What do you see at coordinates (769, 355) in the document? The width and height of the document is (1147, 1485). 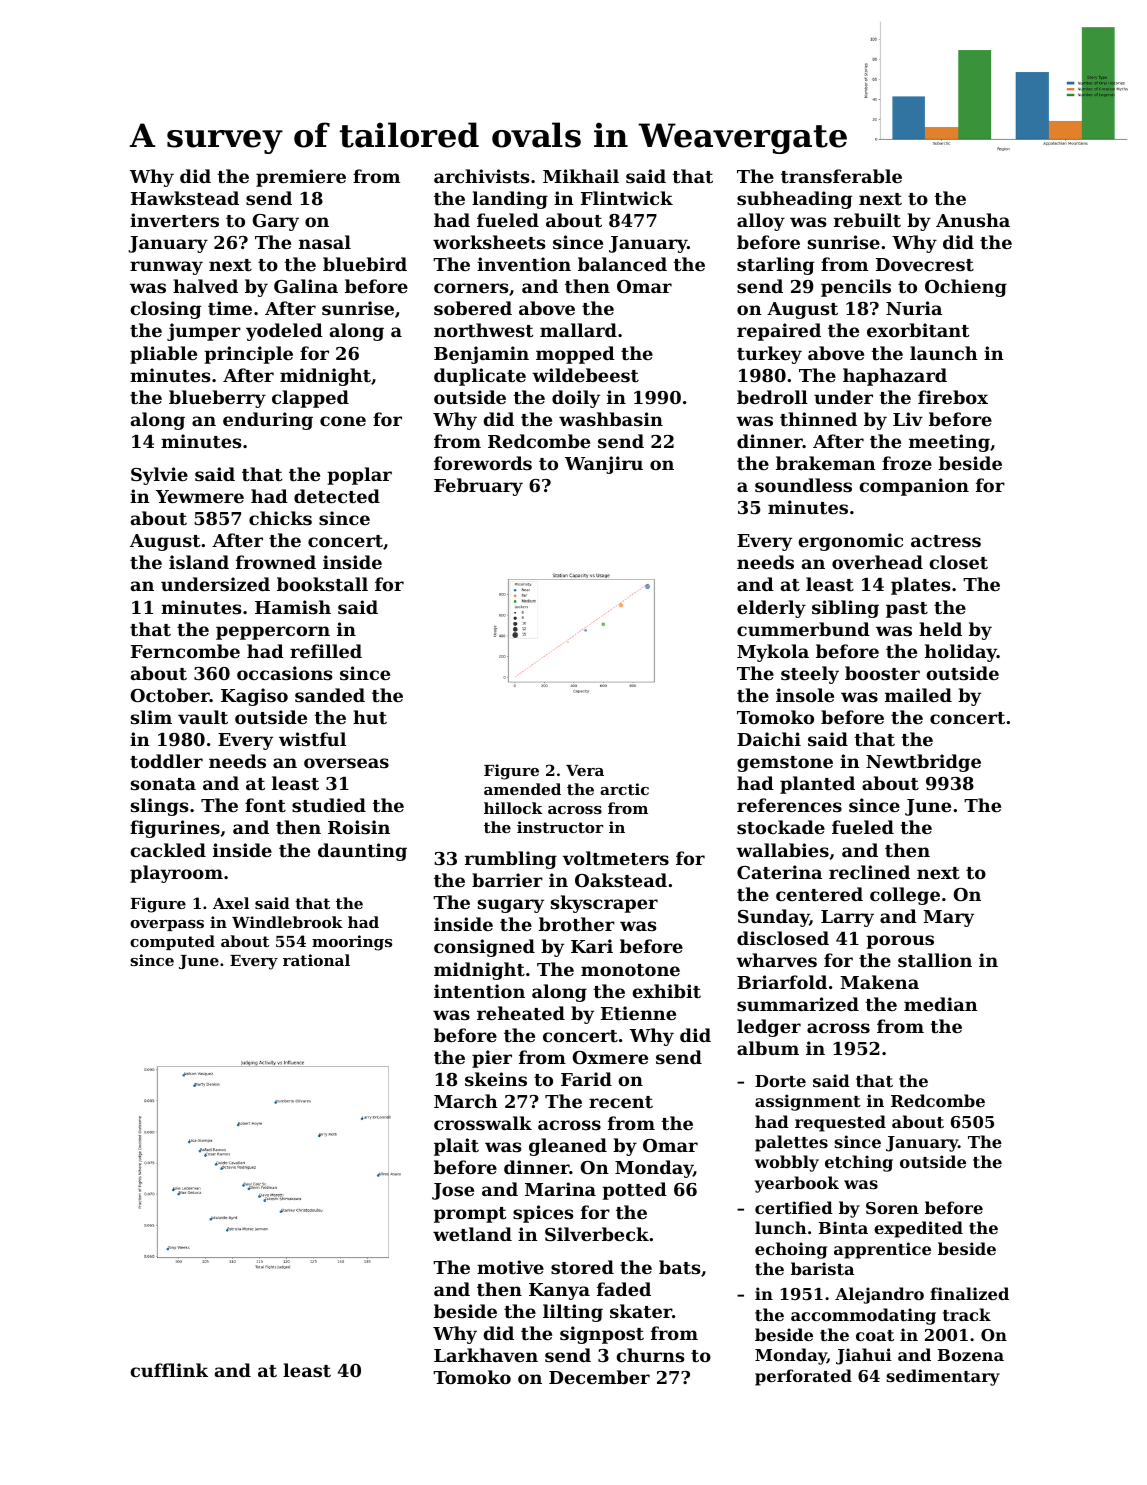 I see `turkey` at bounding box center [769, 355].
